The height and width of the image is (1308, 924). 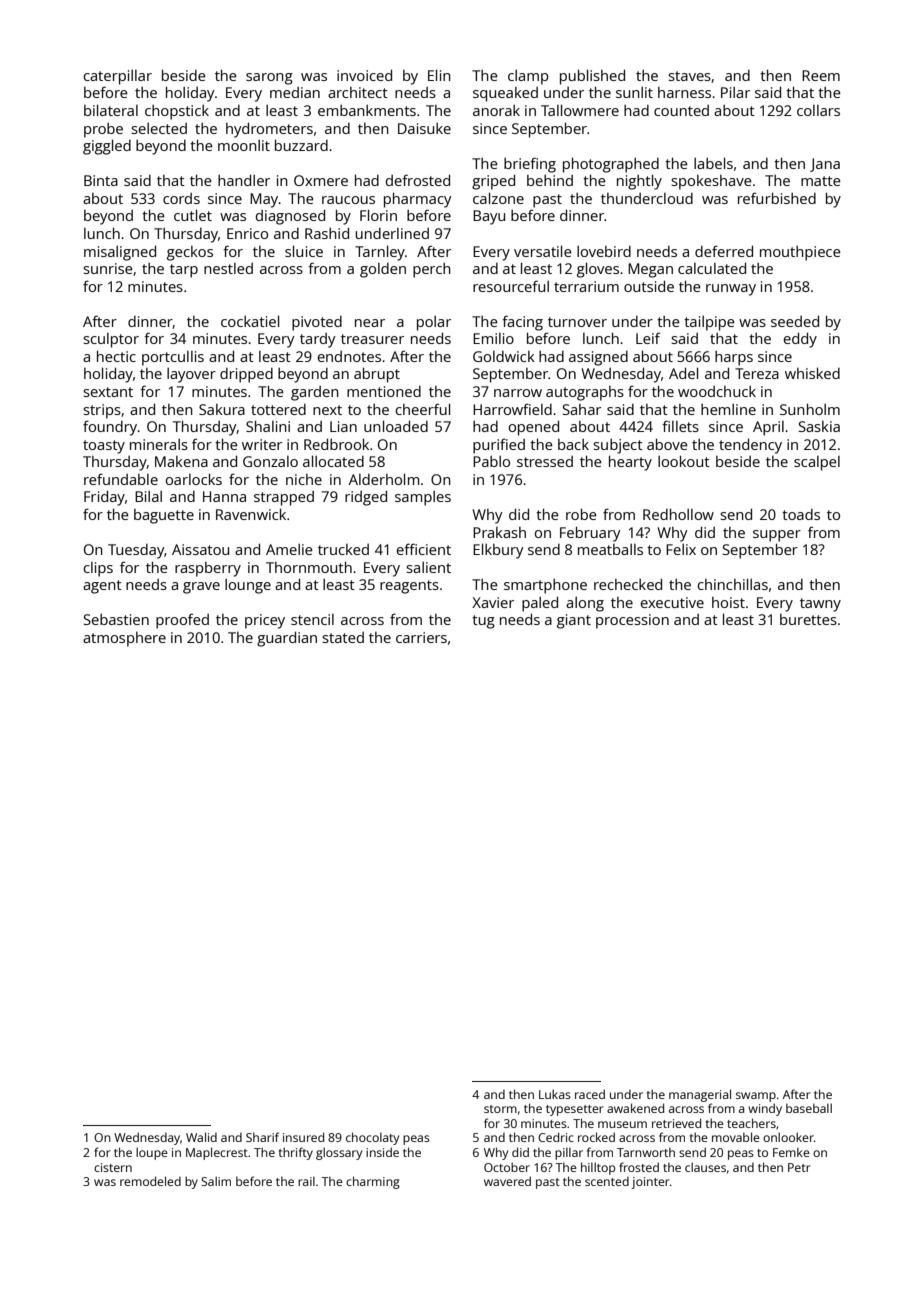 What do you see at coordinates (681, 549) in the image?
I see `Felix` at bounding box center [681, 549].
